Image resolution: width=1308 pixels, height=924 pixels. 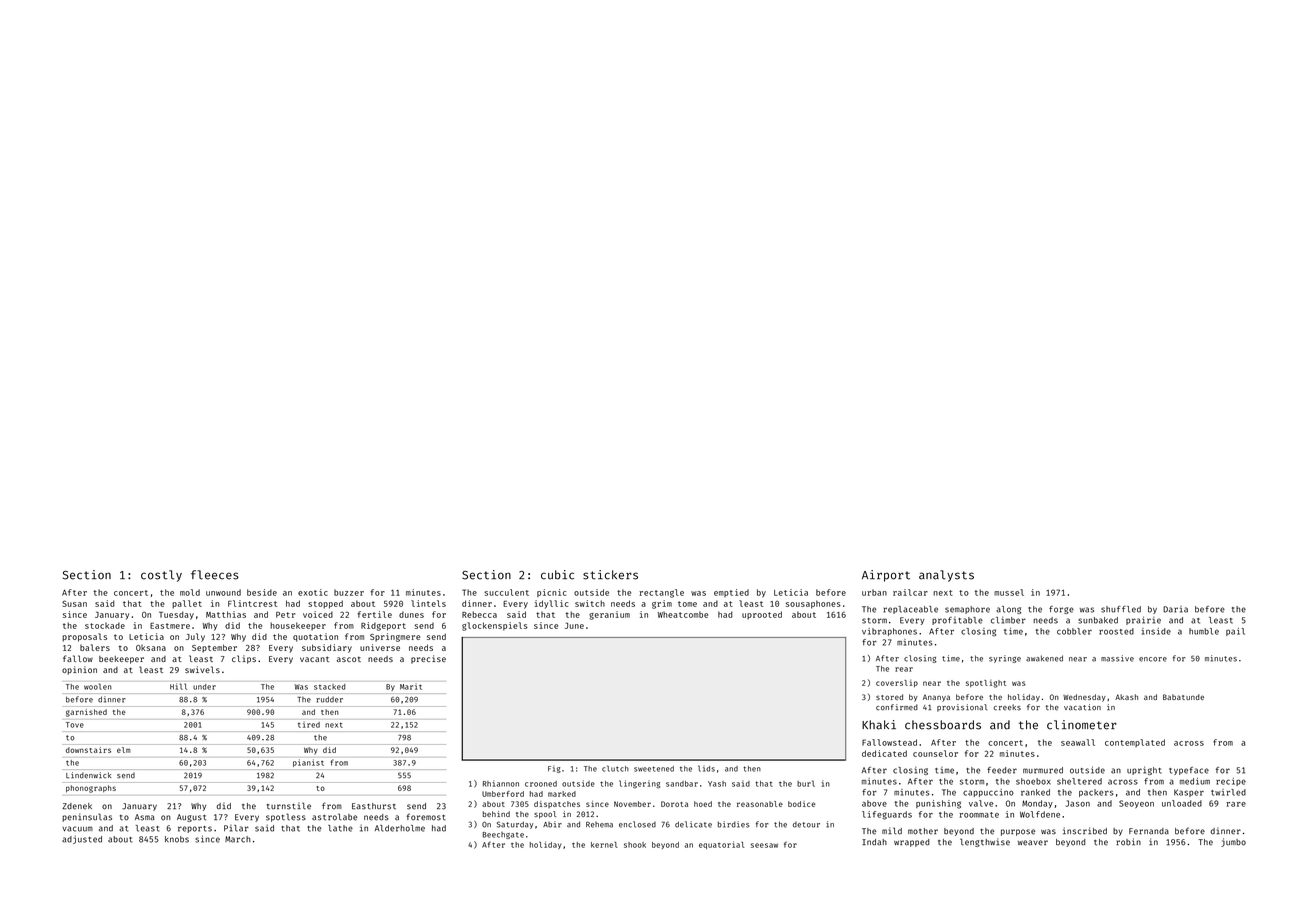 What do you see at coordinates (1135, 743) in the document?
I see `contemplated` at bounding box center [1135, 743].
